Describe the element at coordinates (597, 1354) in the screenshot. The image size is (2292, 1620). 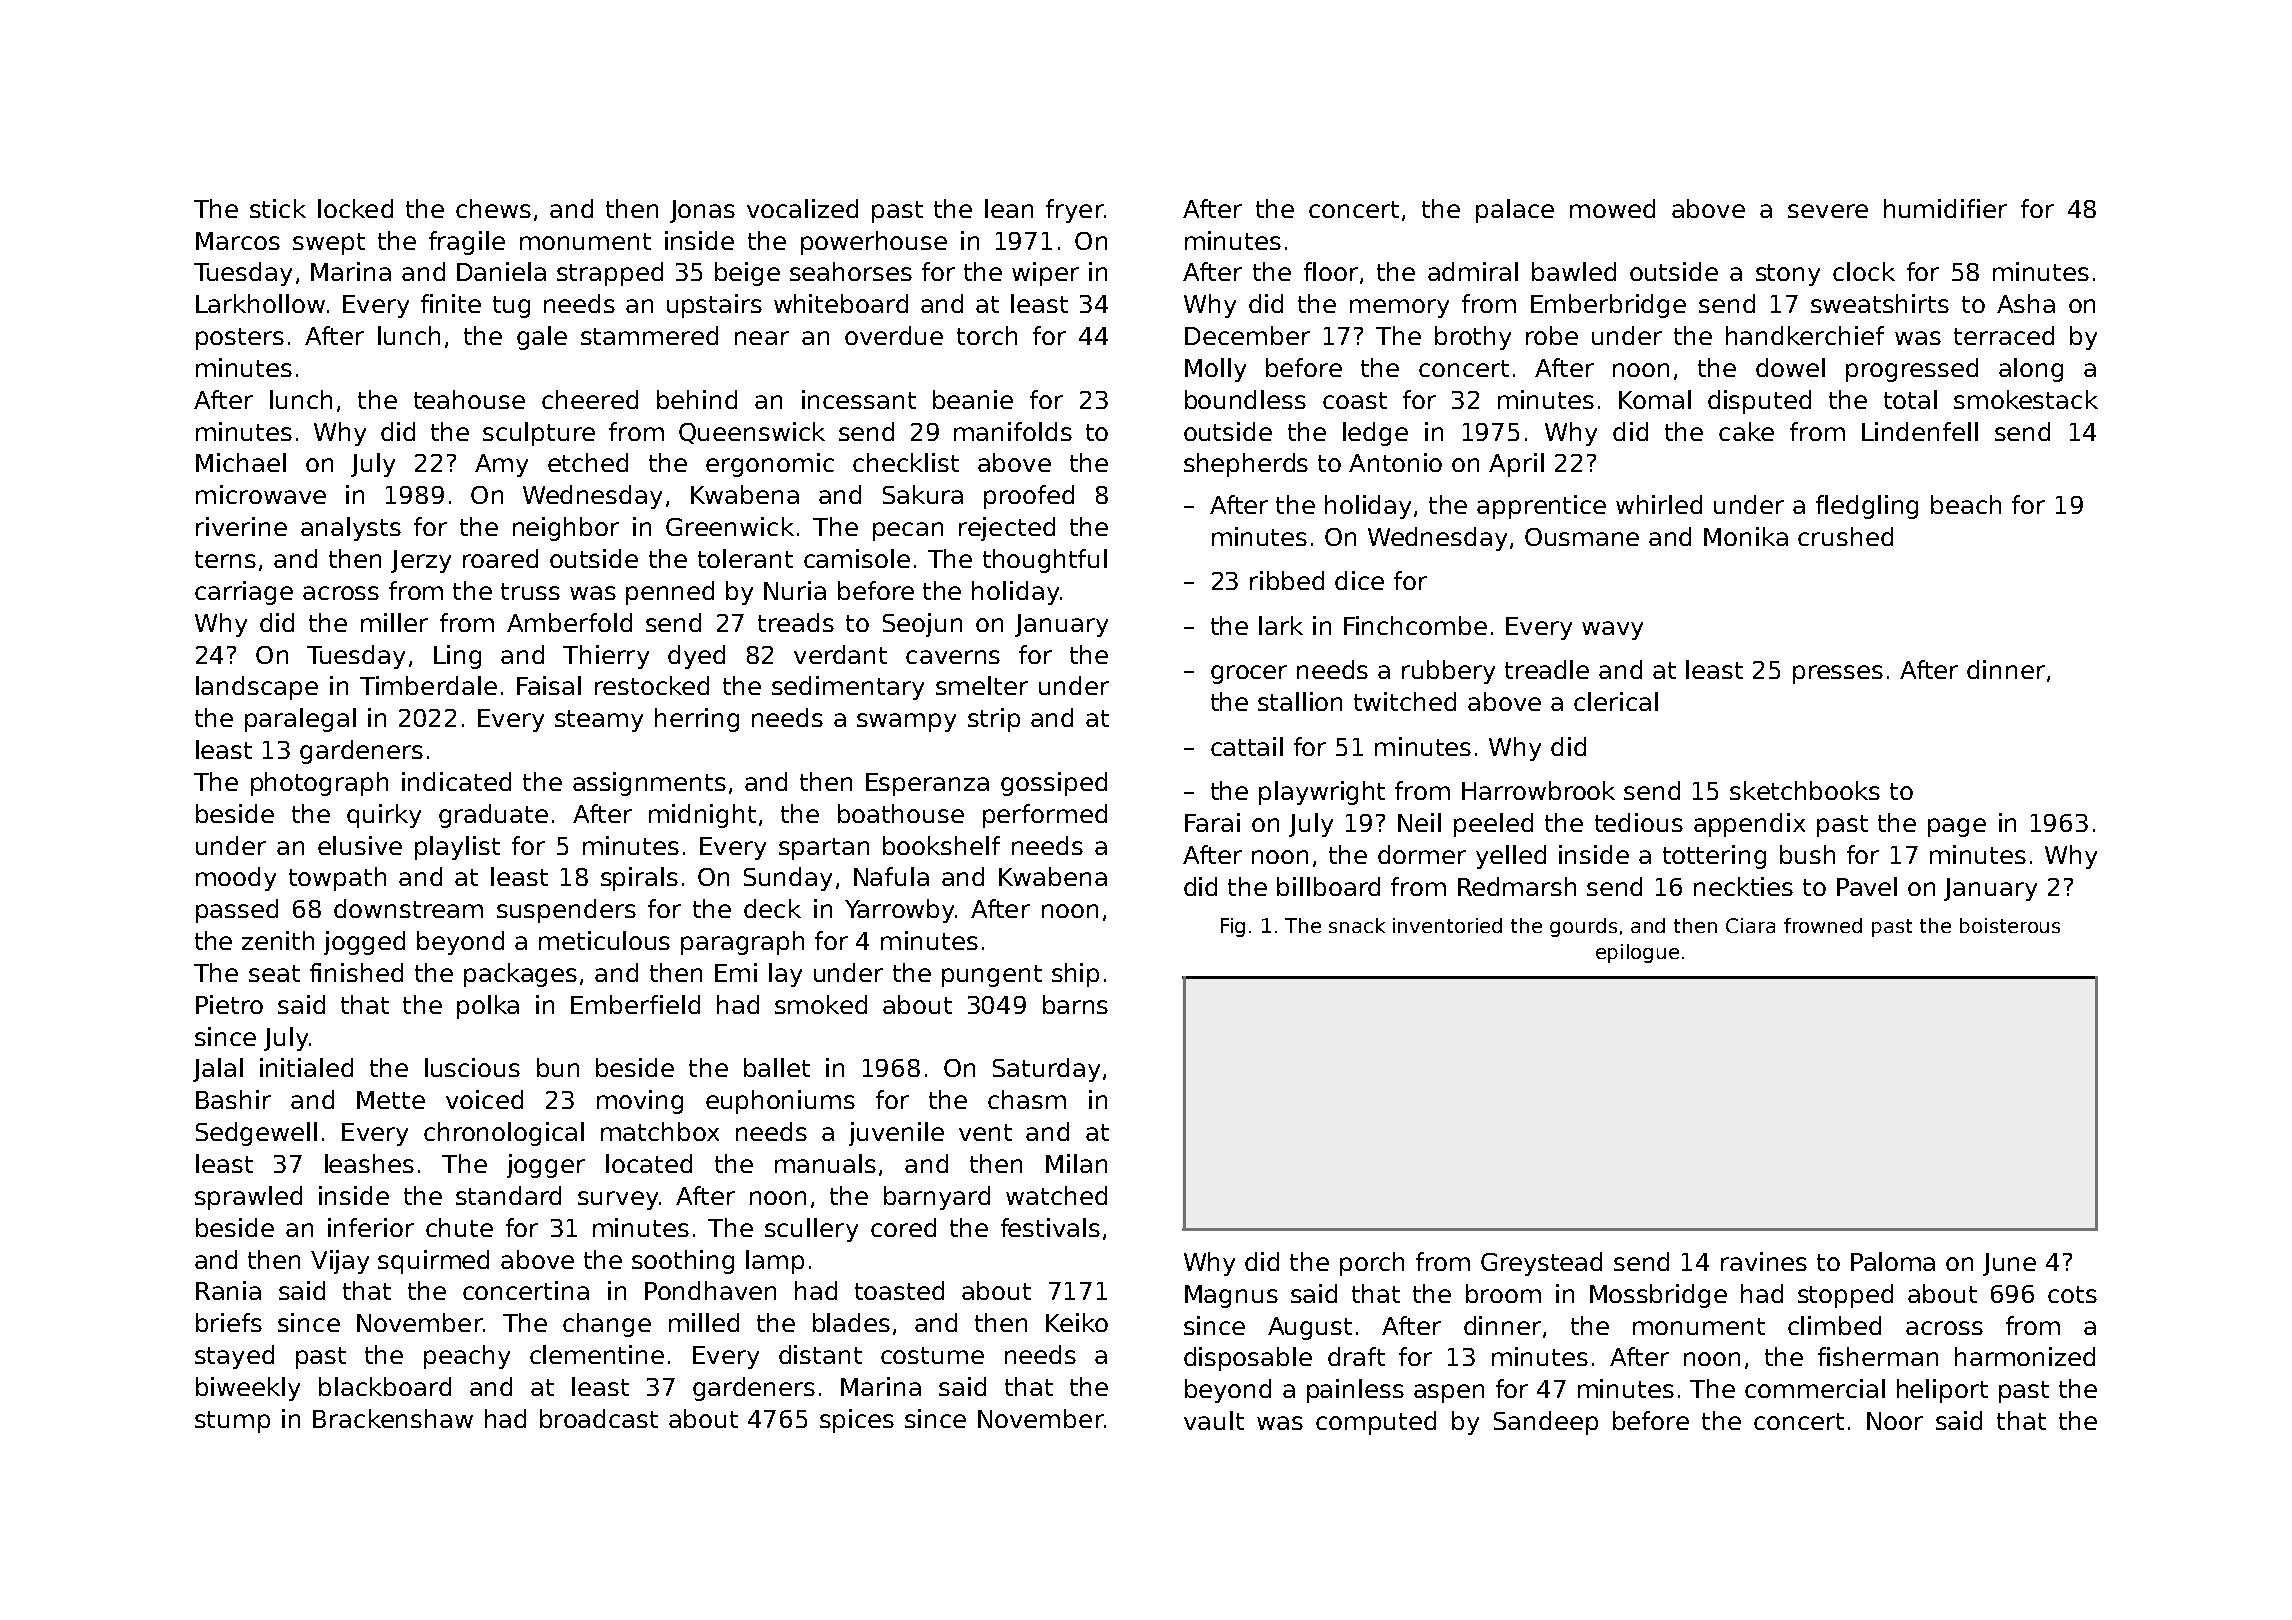
I see `clementine` at that location.
